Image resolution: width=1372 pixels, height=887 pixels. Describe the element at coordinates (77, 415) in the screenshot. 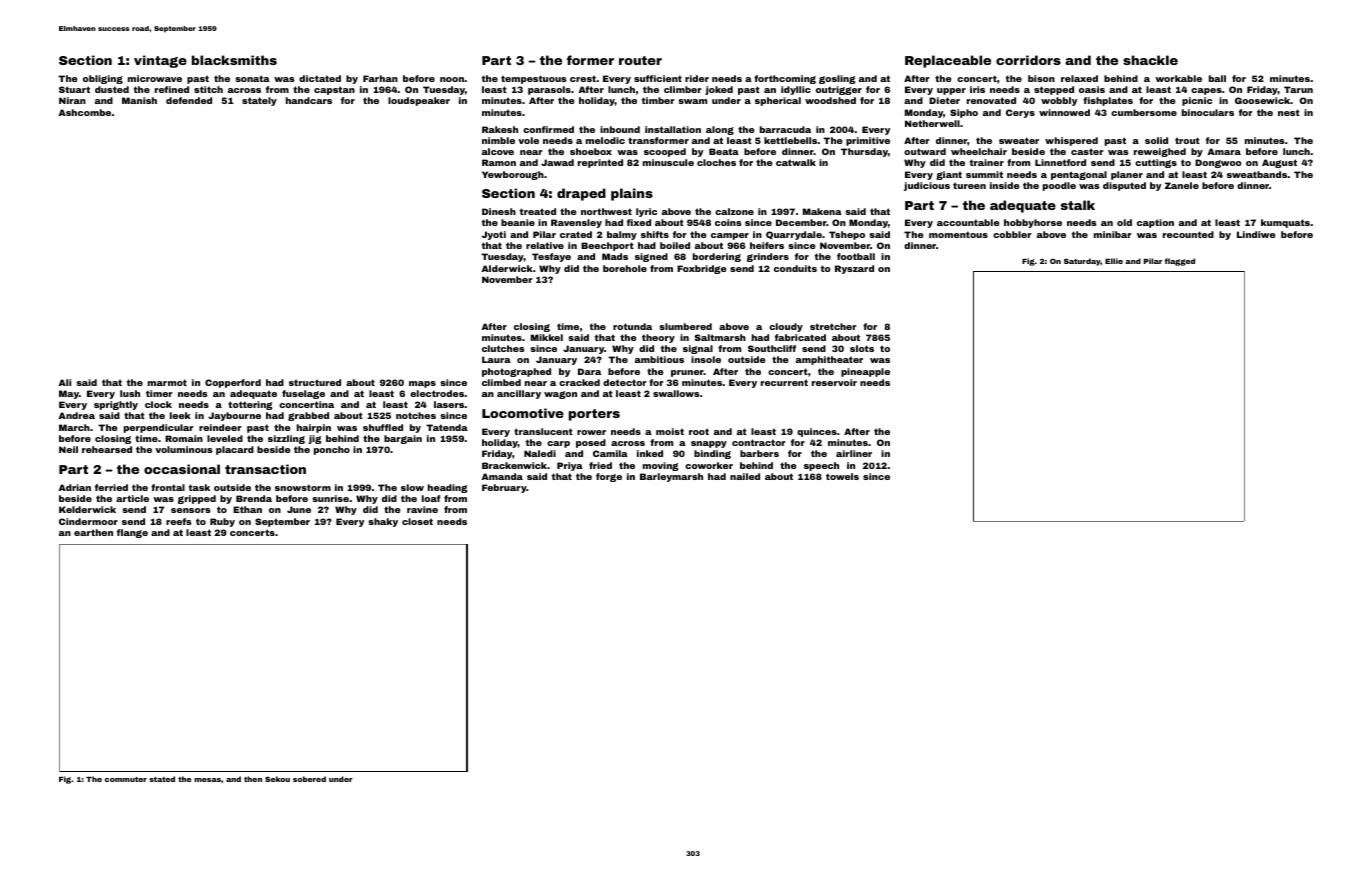

I see `Andrea` at that location.
